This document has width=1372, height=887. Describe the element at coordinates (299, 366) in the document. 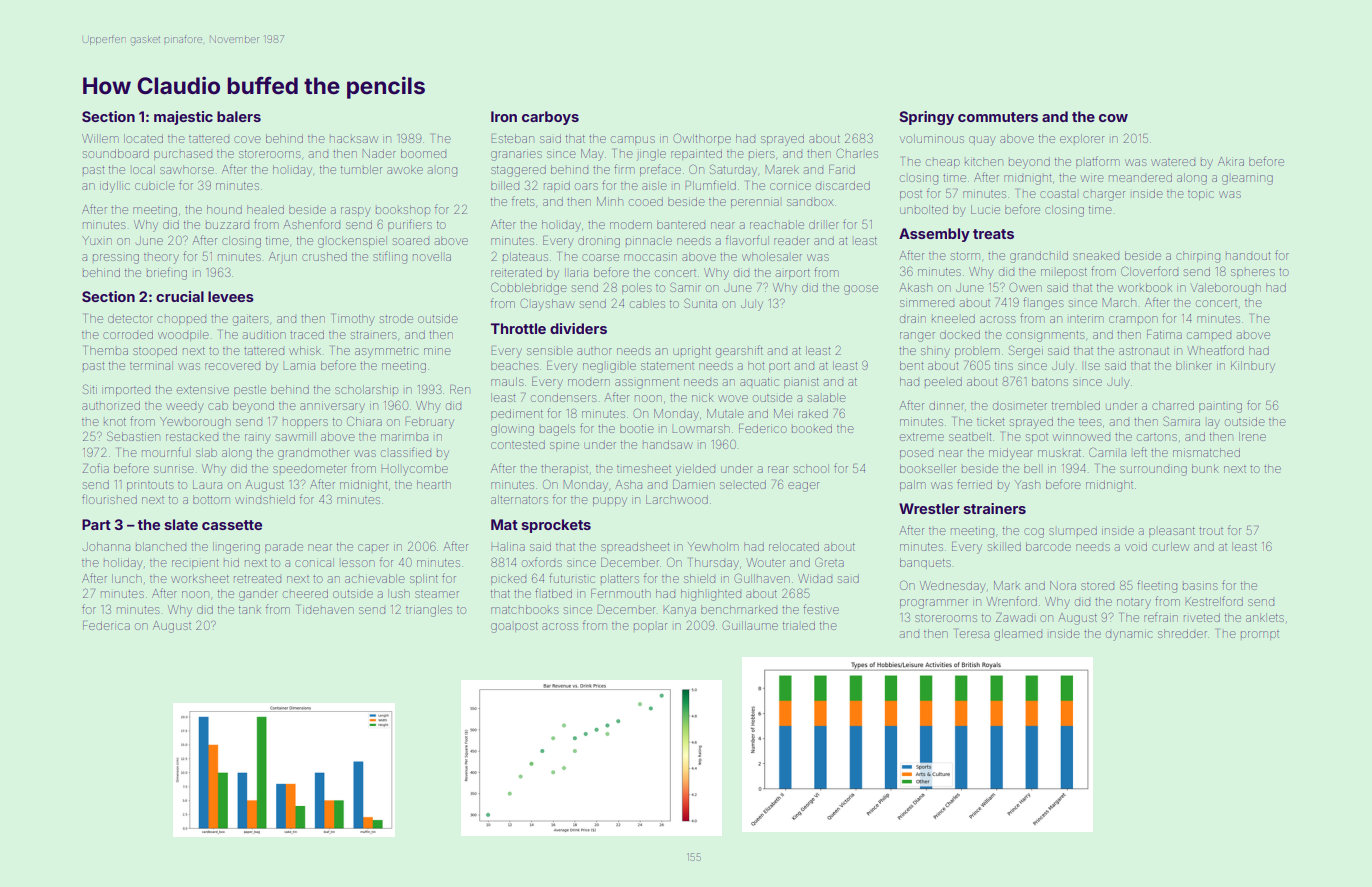

I see `Lamia` at that location.
